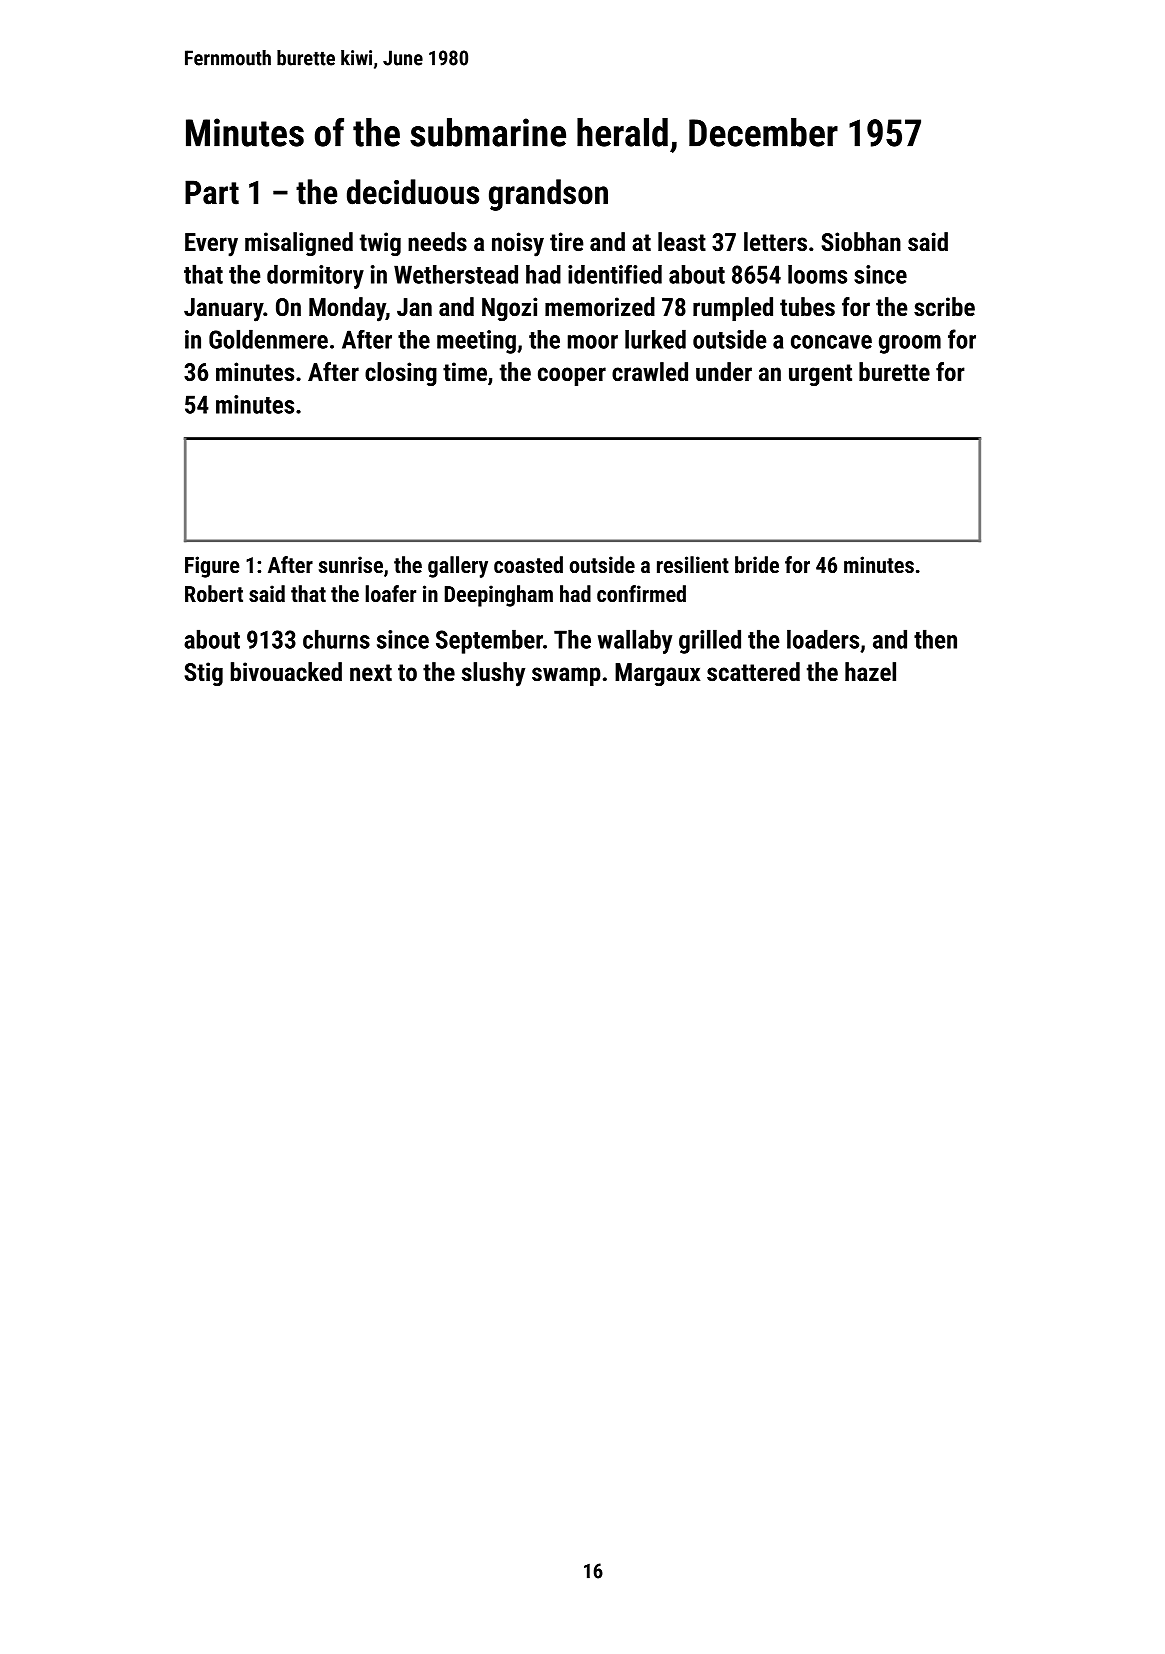 The height and width of the page is (1654, 1165). What do you see at coordinates (775, 241) in the page?
I see `letters` at bounding box center [775, 241].
